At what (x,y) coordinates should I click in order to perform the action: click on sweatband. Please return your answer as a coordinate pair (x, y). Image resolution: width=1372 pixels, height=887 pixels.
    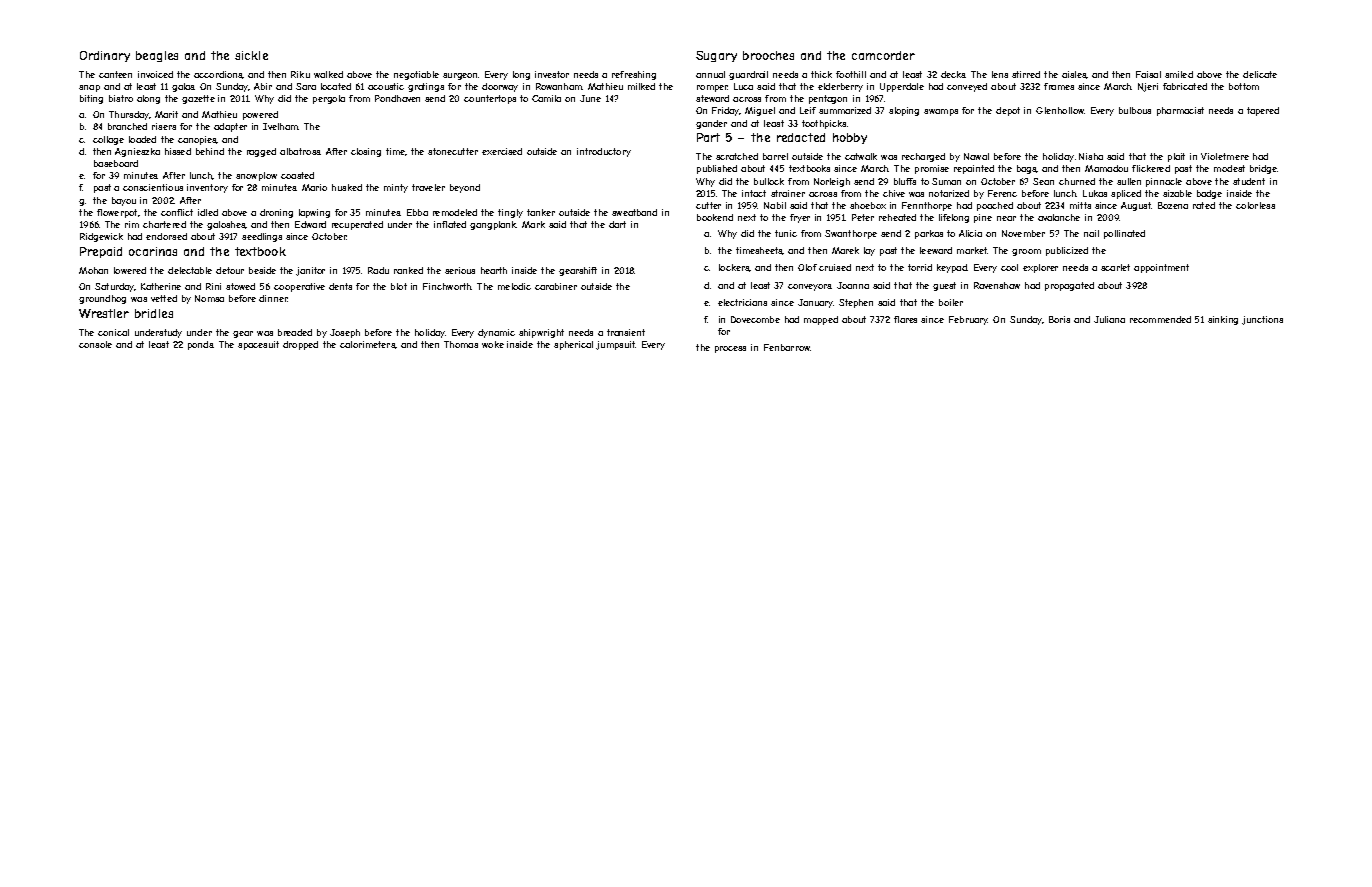
    Looking at the image, I should click on (634, 212).
